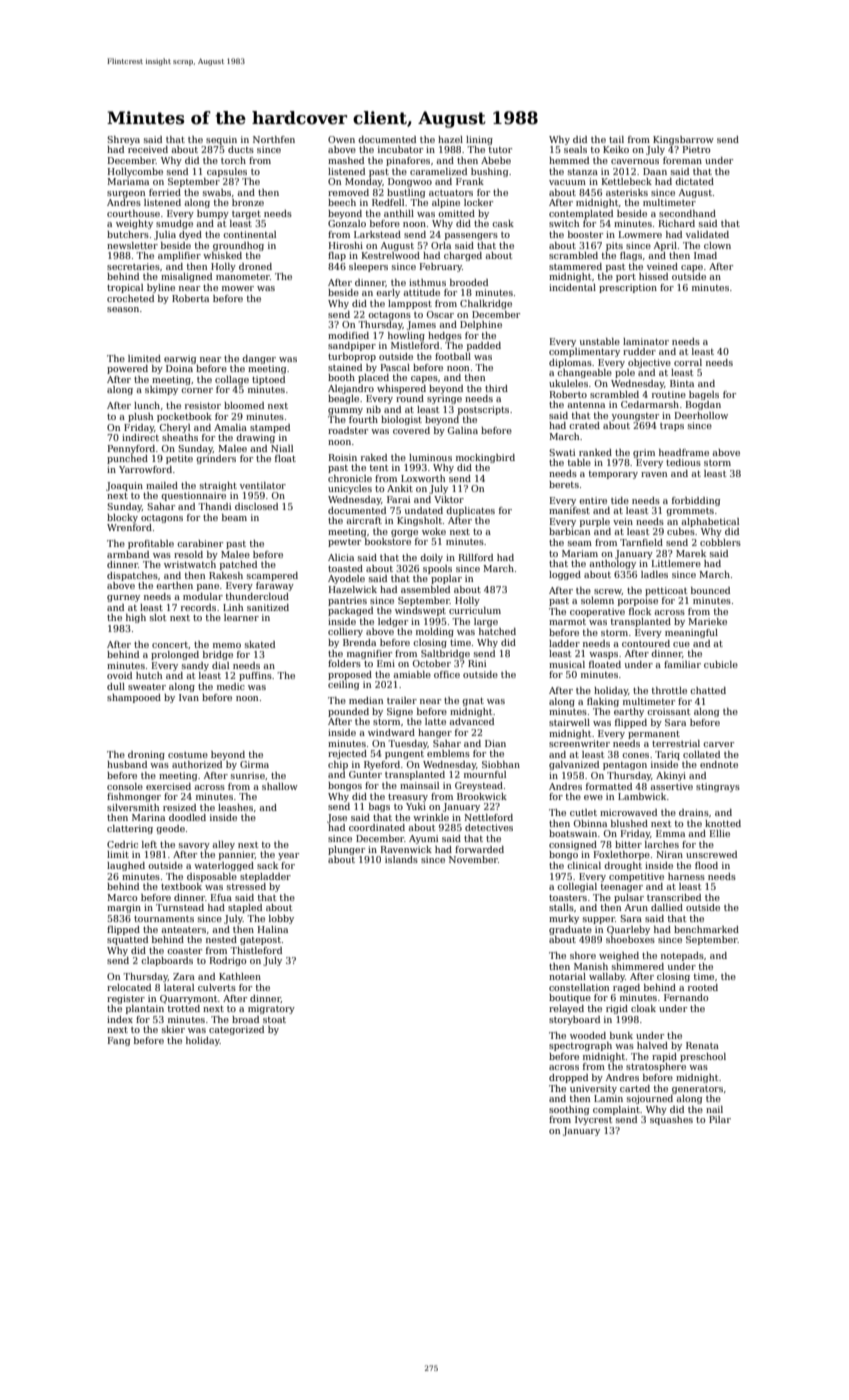 The height and width of the page is (1400, 849). Describe the element at coordinates (388, 541) in the page. I see `bookstore` at that location.
